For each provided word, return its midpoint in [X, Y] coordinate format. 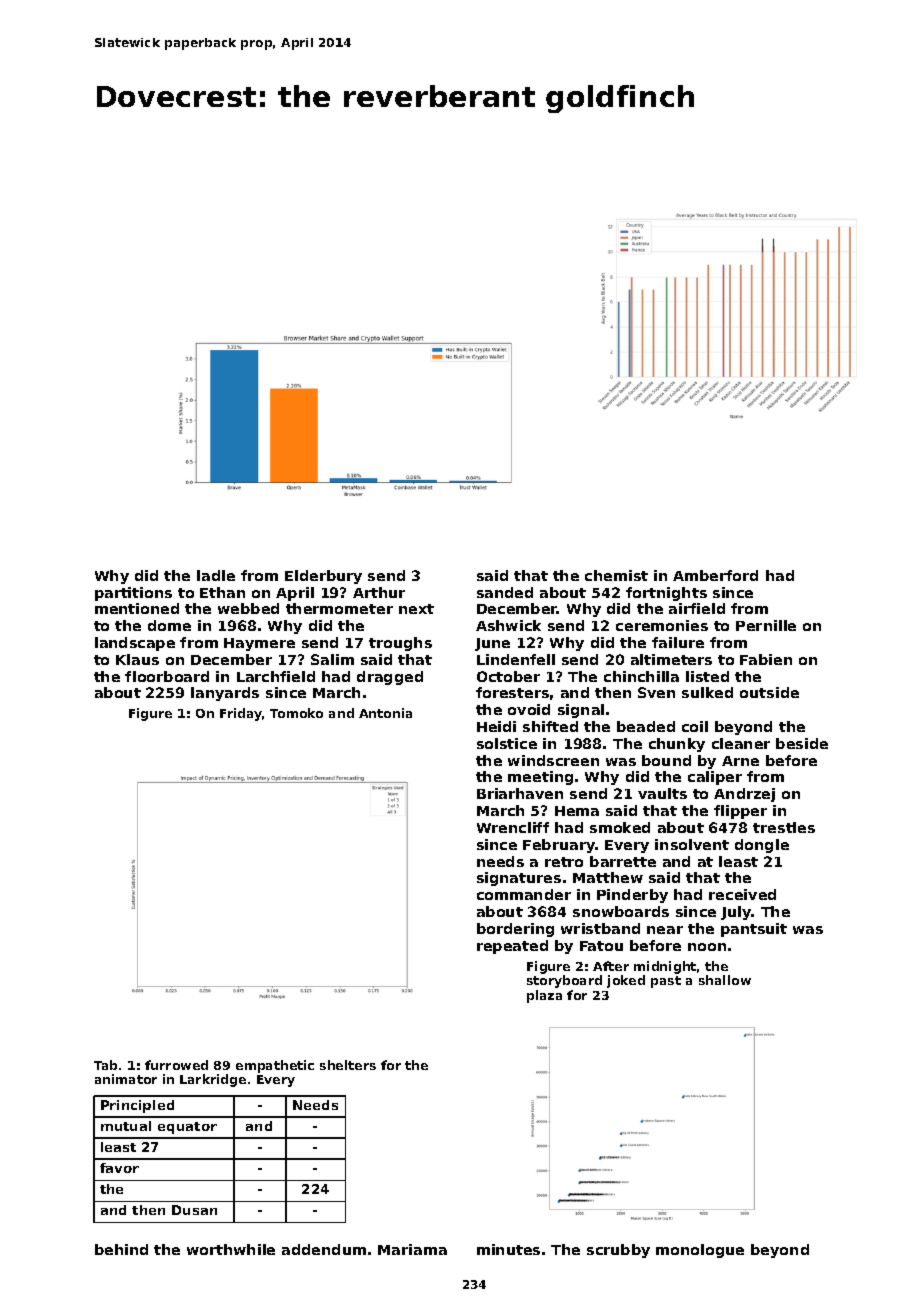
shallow [725, 980]
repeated [512, 947]
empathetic [275, 1066]
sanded [505, 592]
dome [169, 625]
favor [119, 1168]
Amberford [715, 575]
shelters [348, 1065]
